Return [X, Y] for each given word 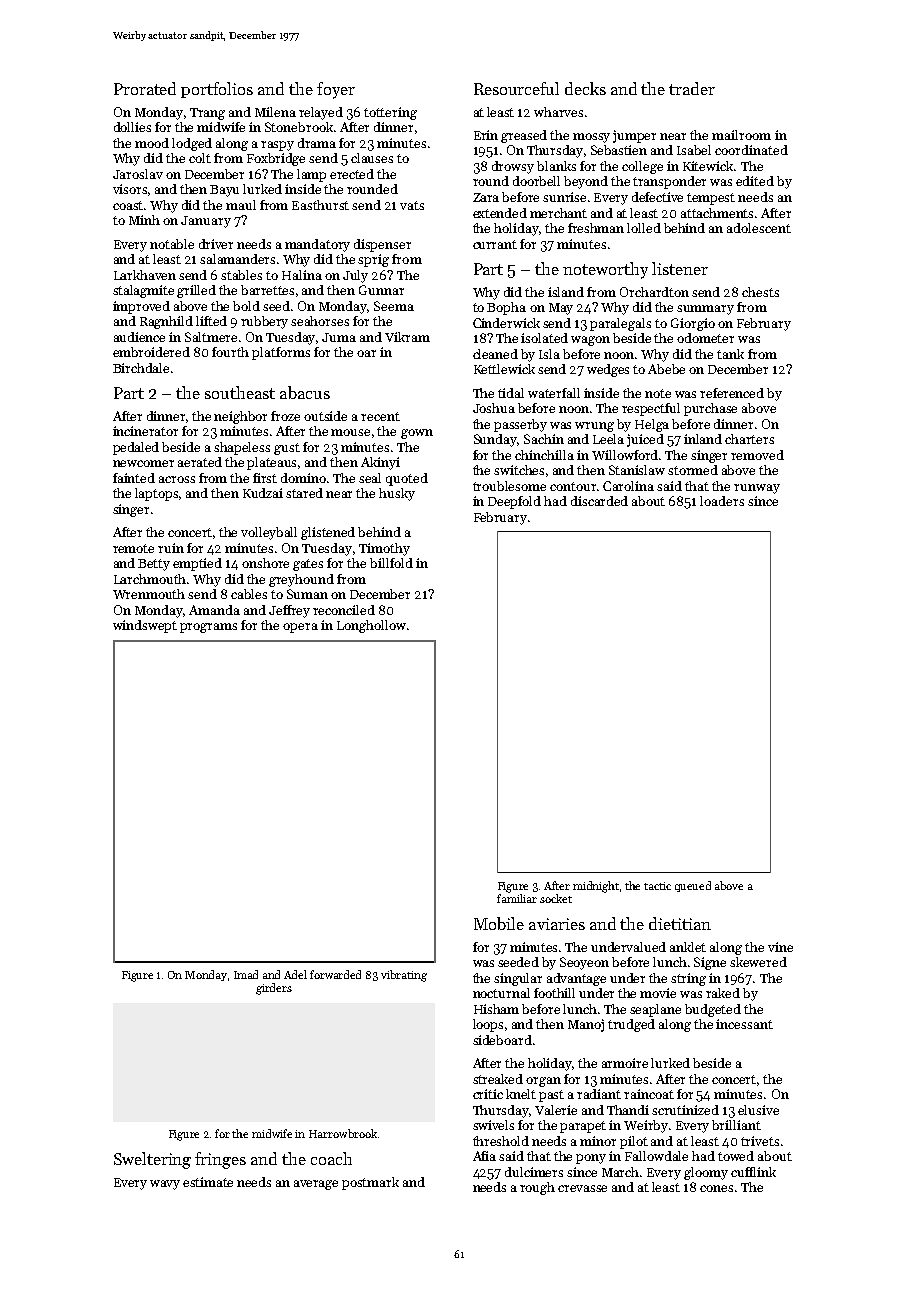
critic [488, 1094]
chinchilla [544, 455]
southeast [240, 392]
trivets [760, 1141]
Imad [246, 974]
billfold [391, 563]
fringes [220, 1160]
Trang [207, 114]
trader [692, 88]
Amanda [214, 610]
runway [757, 489]
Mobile [499, 923]
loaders [722, 501]
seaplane [655, 1010]
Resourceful [516, 88]
